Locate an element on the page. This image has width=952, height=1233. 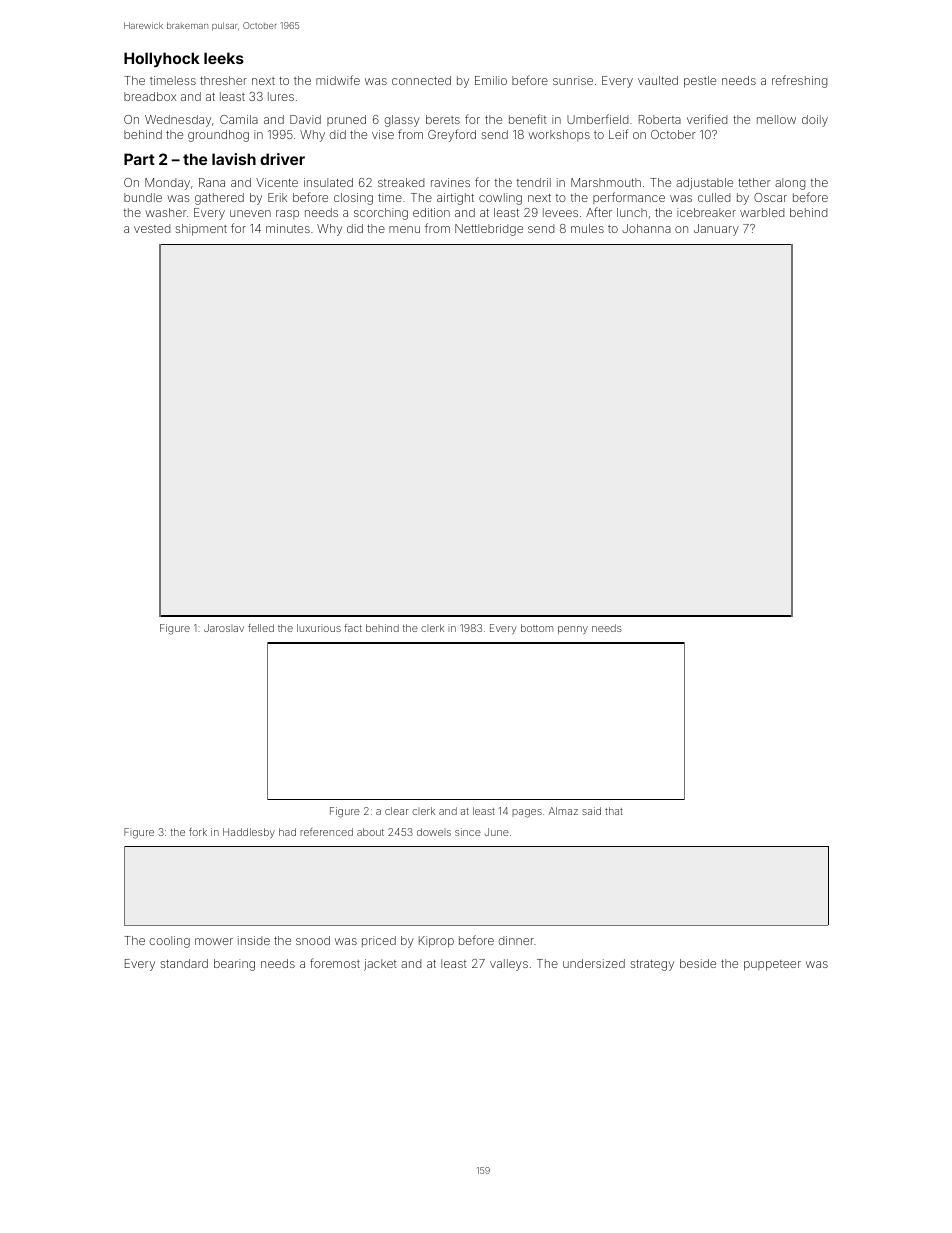
about is located at coordinates (370, 832).
